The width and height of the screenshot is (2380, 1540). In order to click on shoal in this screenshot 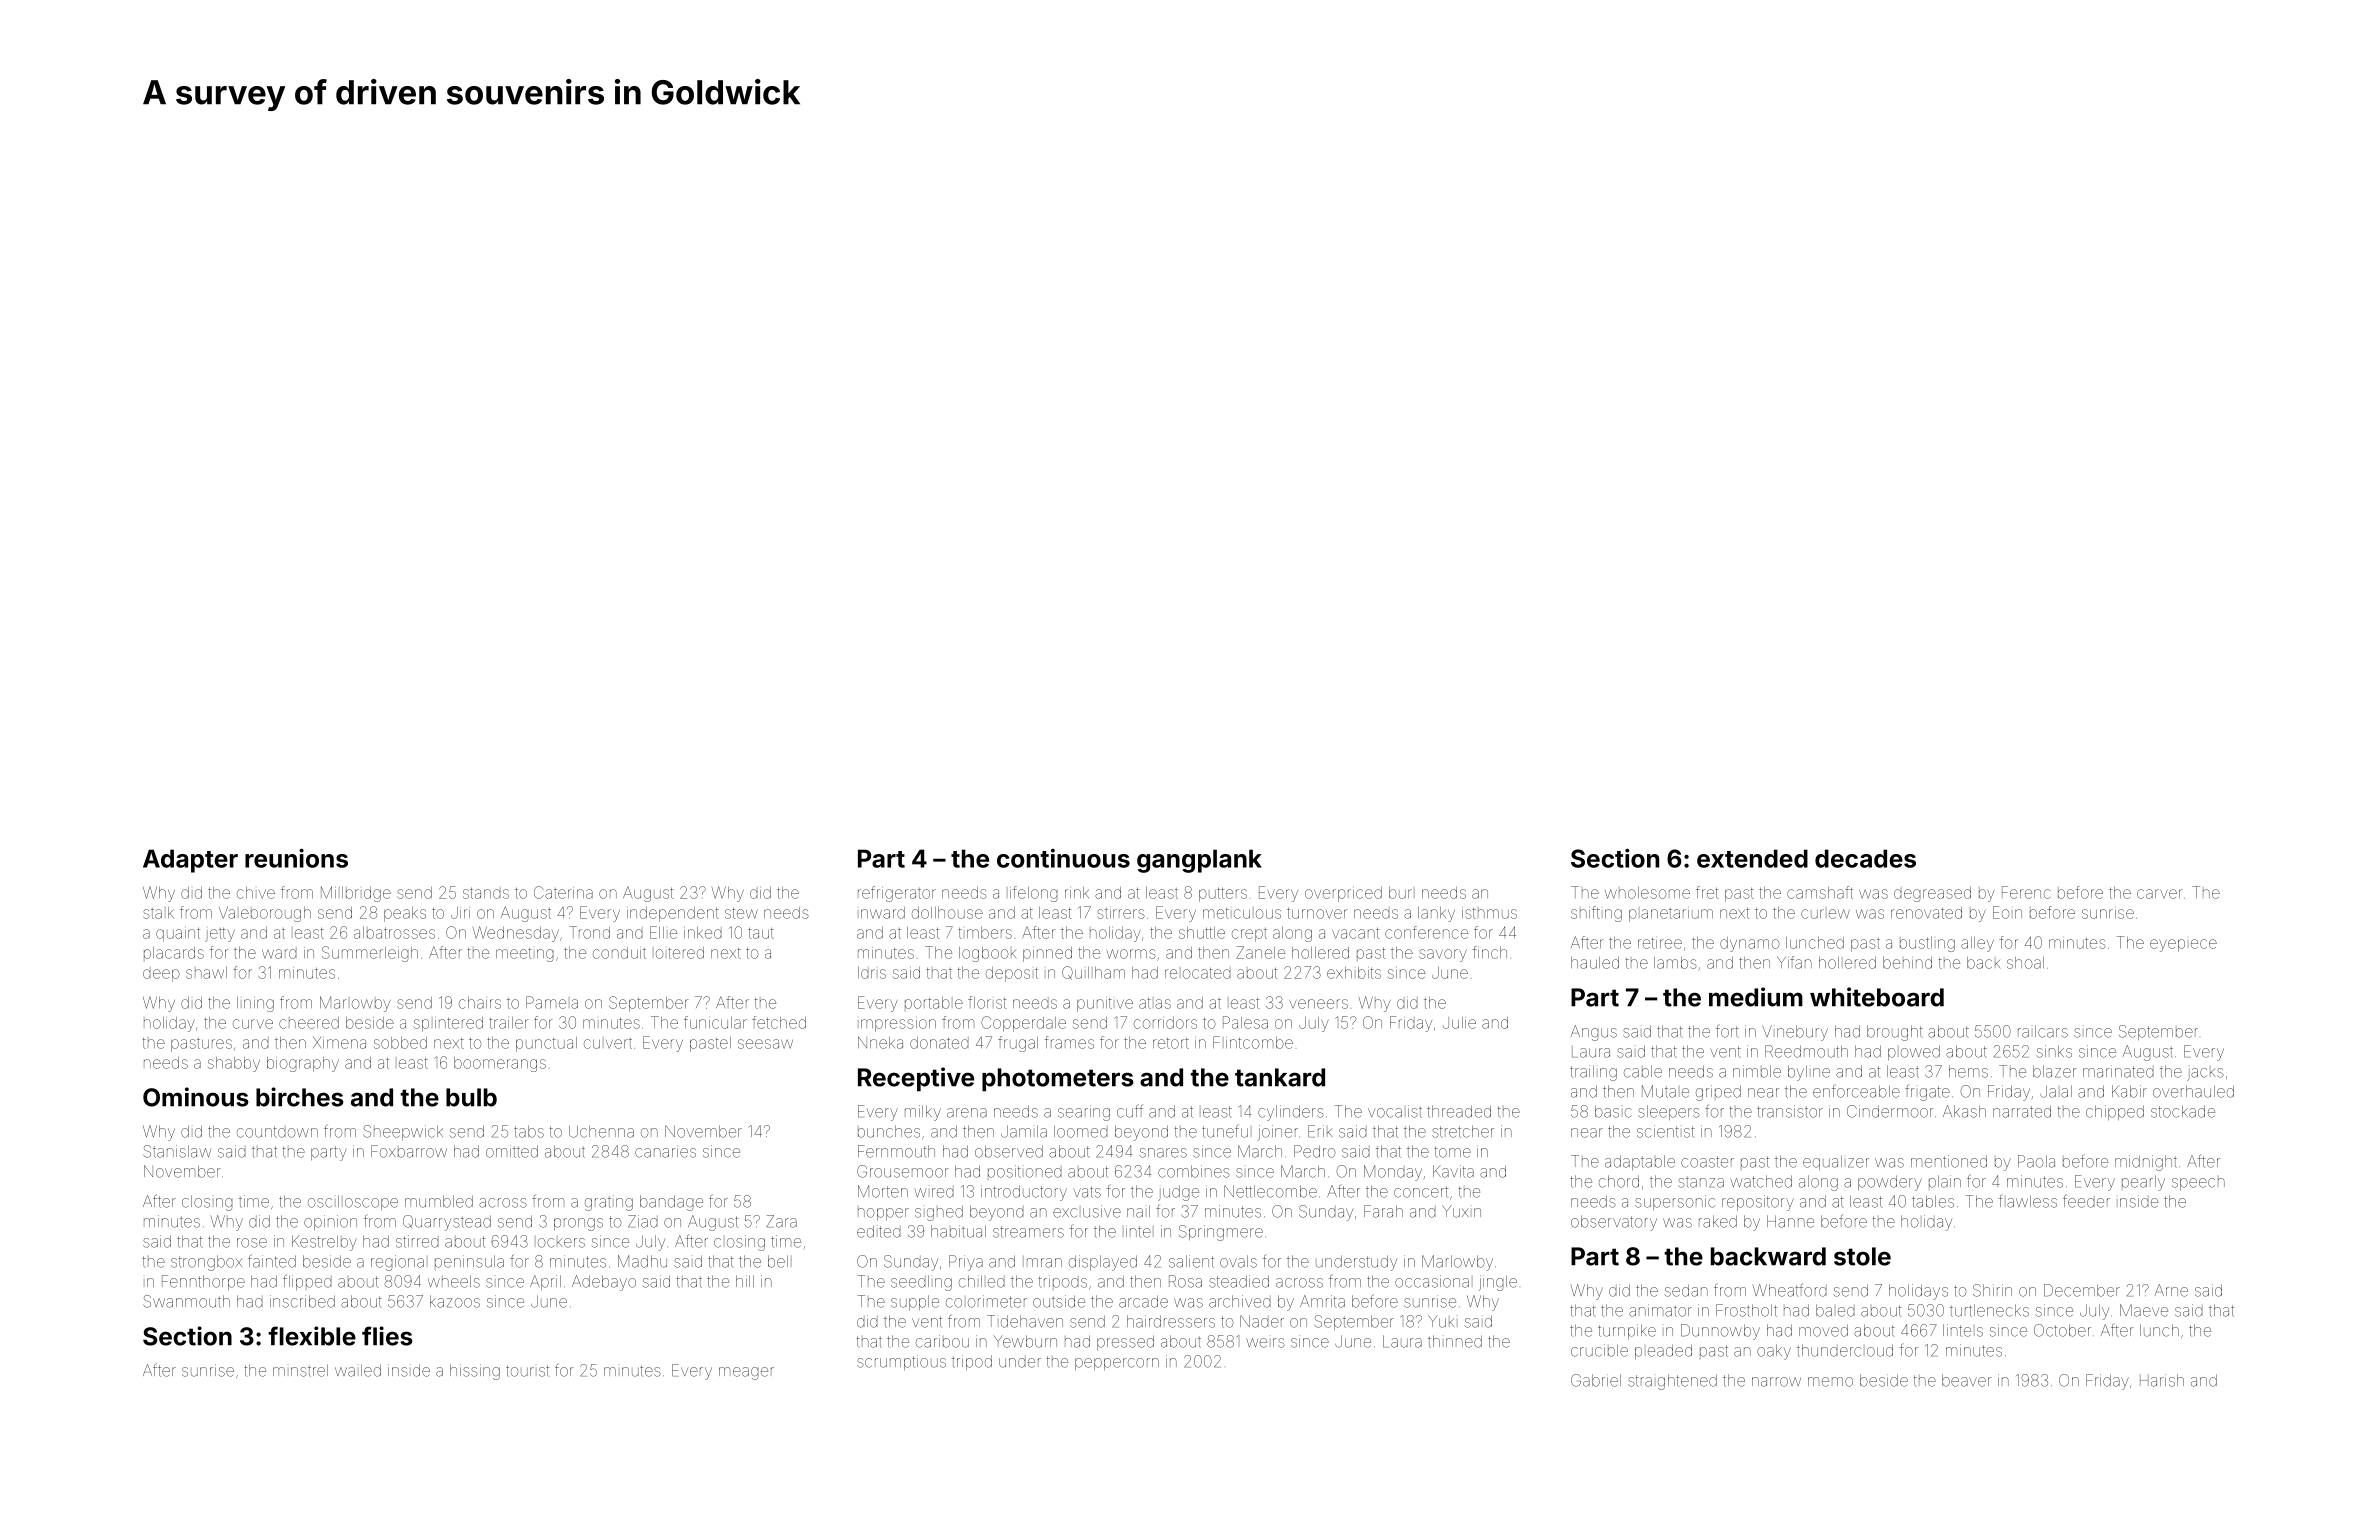, I will do `click(2025, 963)`.
